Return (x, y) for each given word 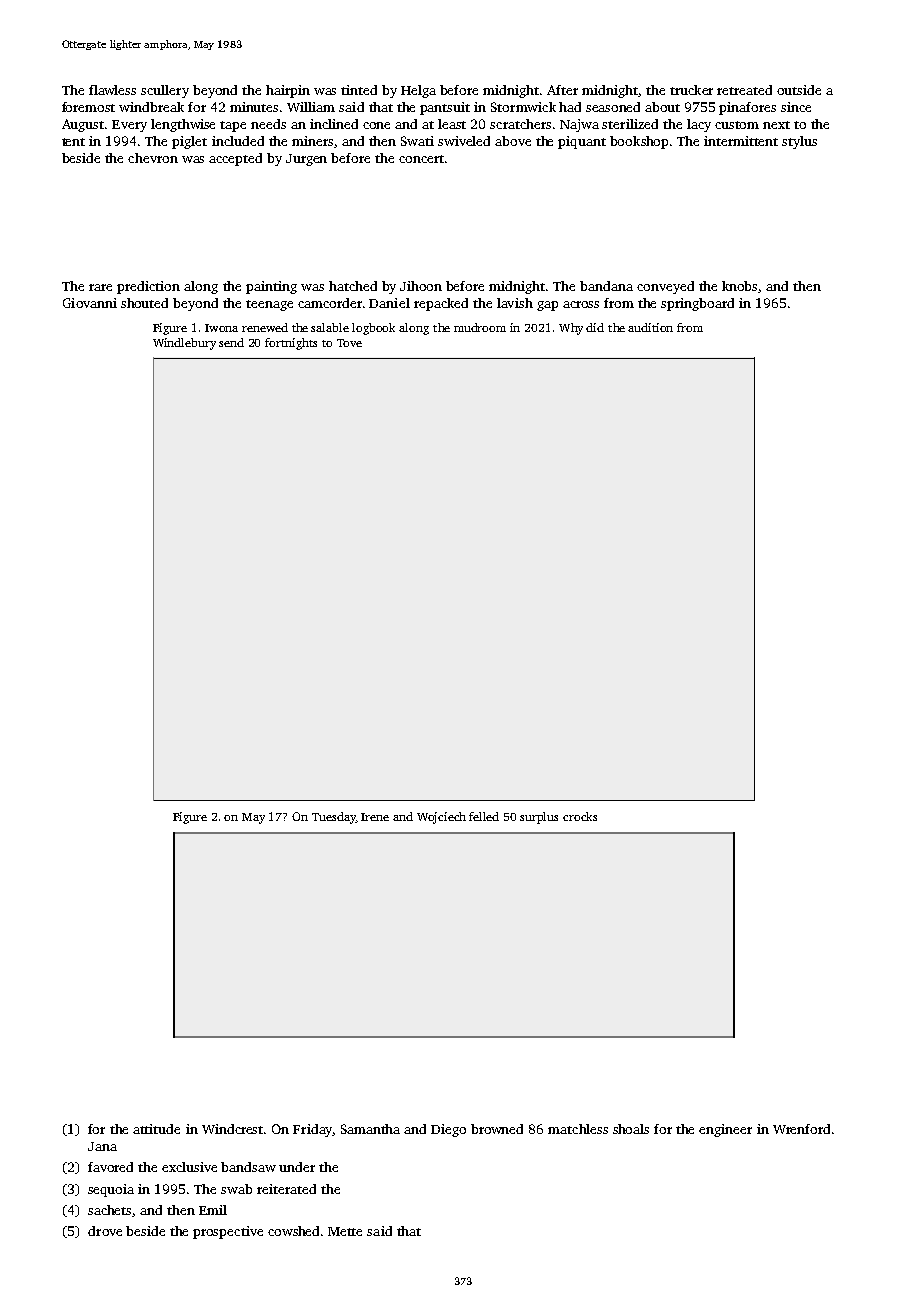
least (452, 124)
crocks (580, 816)
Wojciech (441, 818)
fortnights (291, 344)
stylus (799, 142)
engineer (725, 1130)
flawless (112, 90)
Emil (213, 1210)
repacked (441, 304)
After (562, 90)
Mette (345, 1231)
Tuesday (334, 818)
